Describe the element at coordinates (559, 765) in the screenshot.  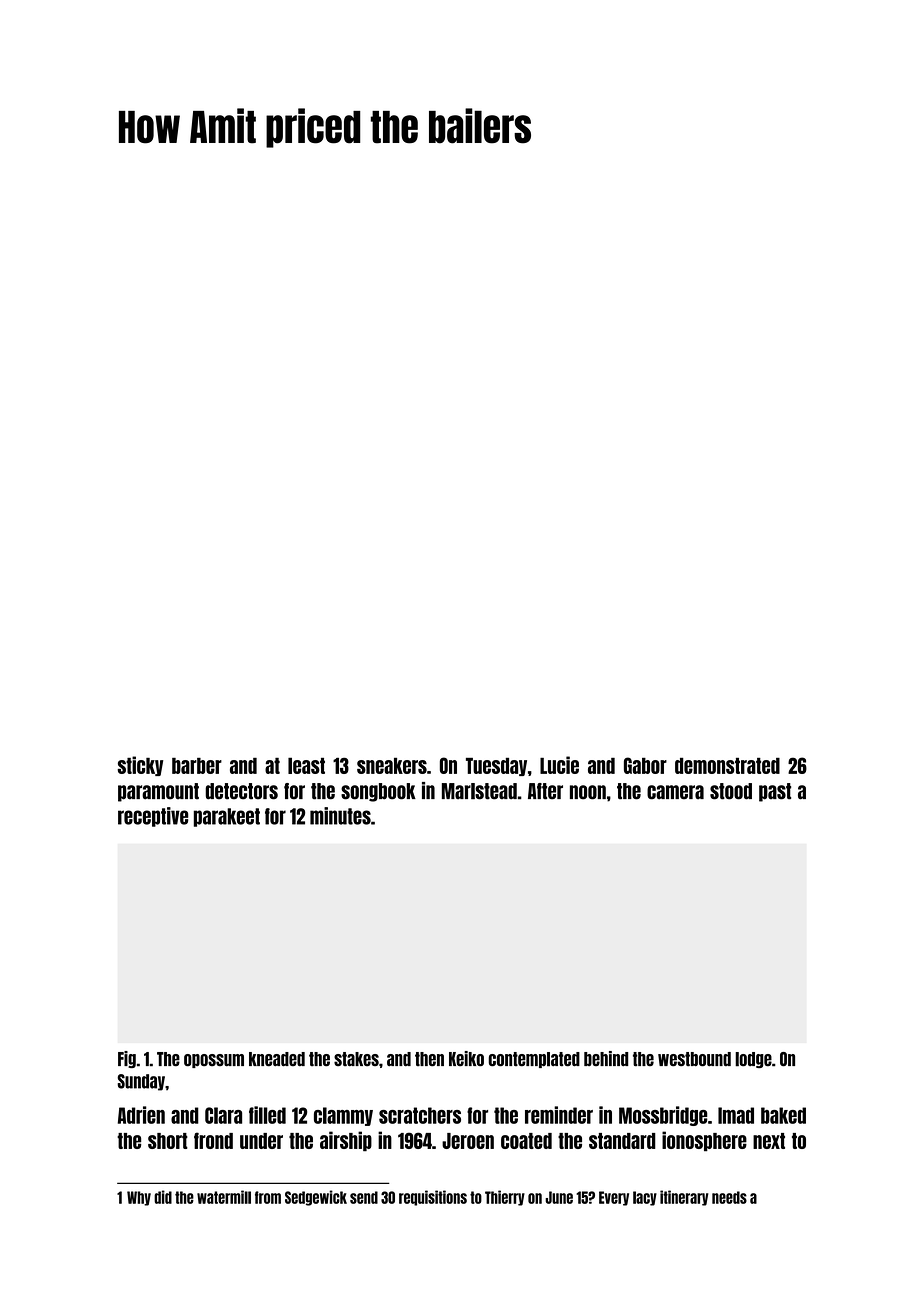
I see `Lucie` at that location.
